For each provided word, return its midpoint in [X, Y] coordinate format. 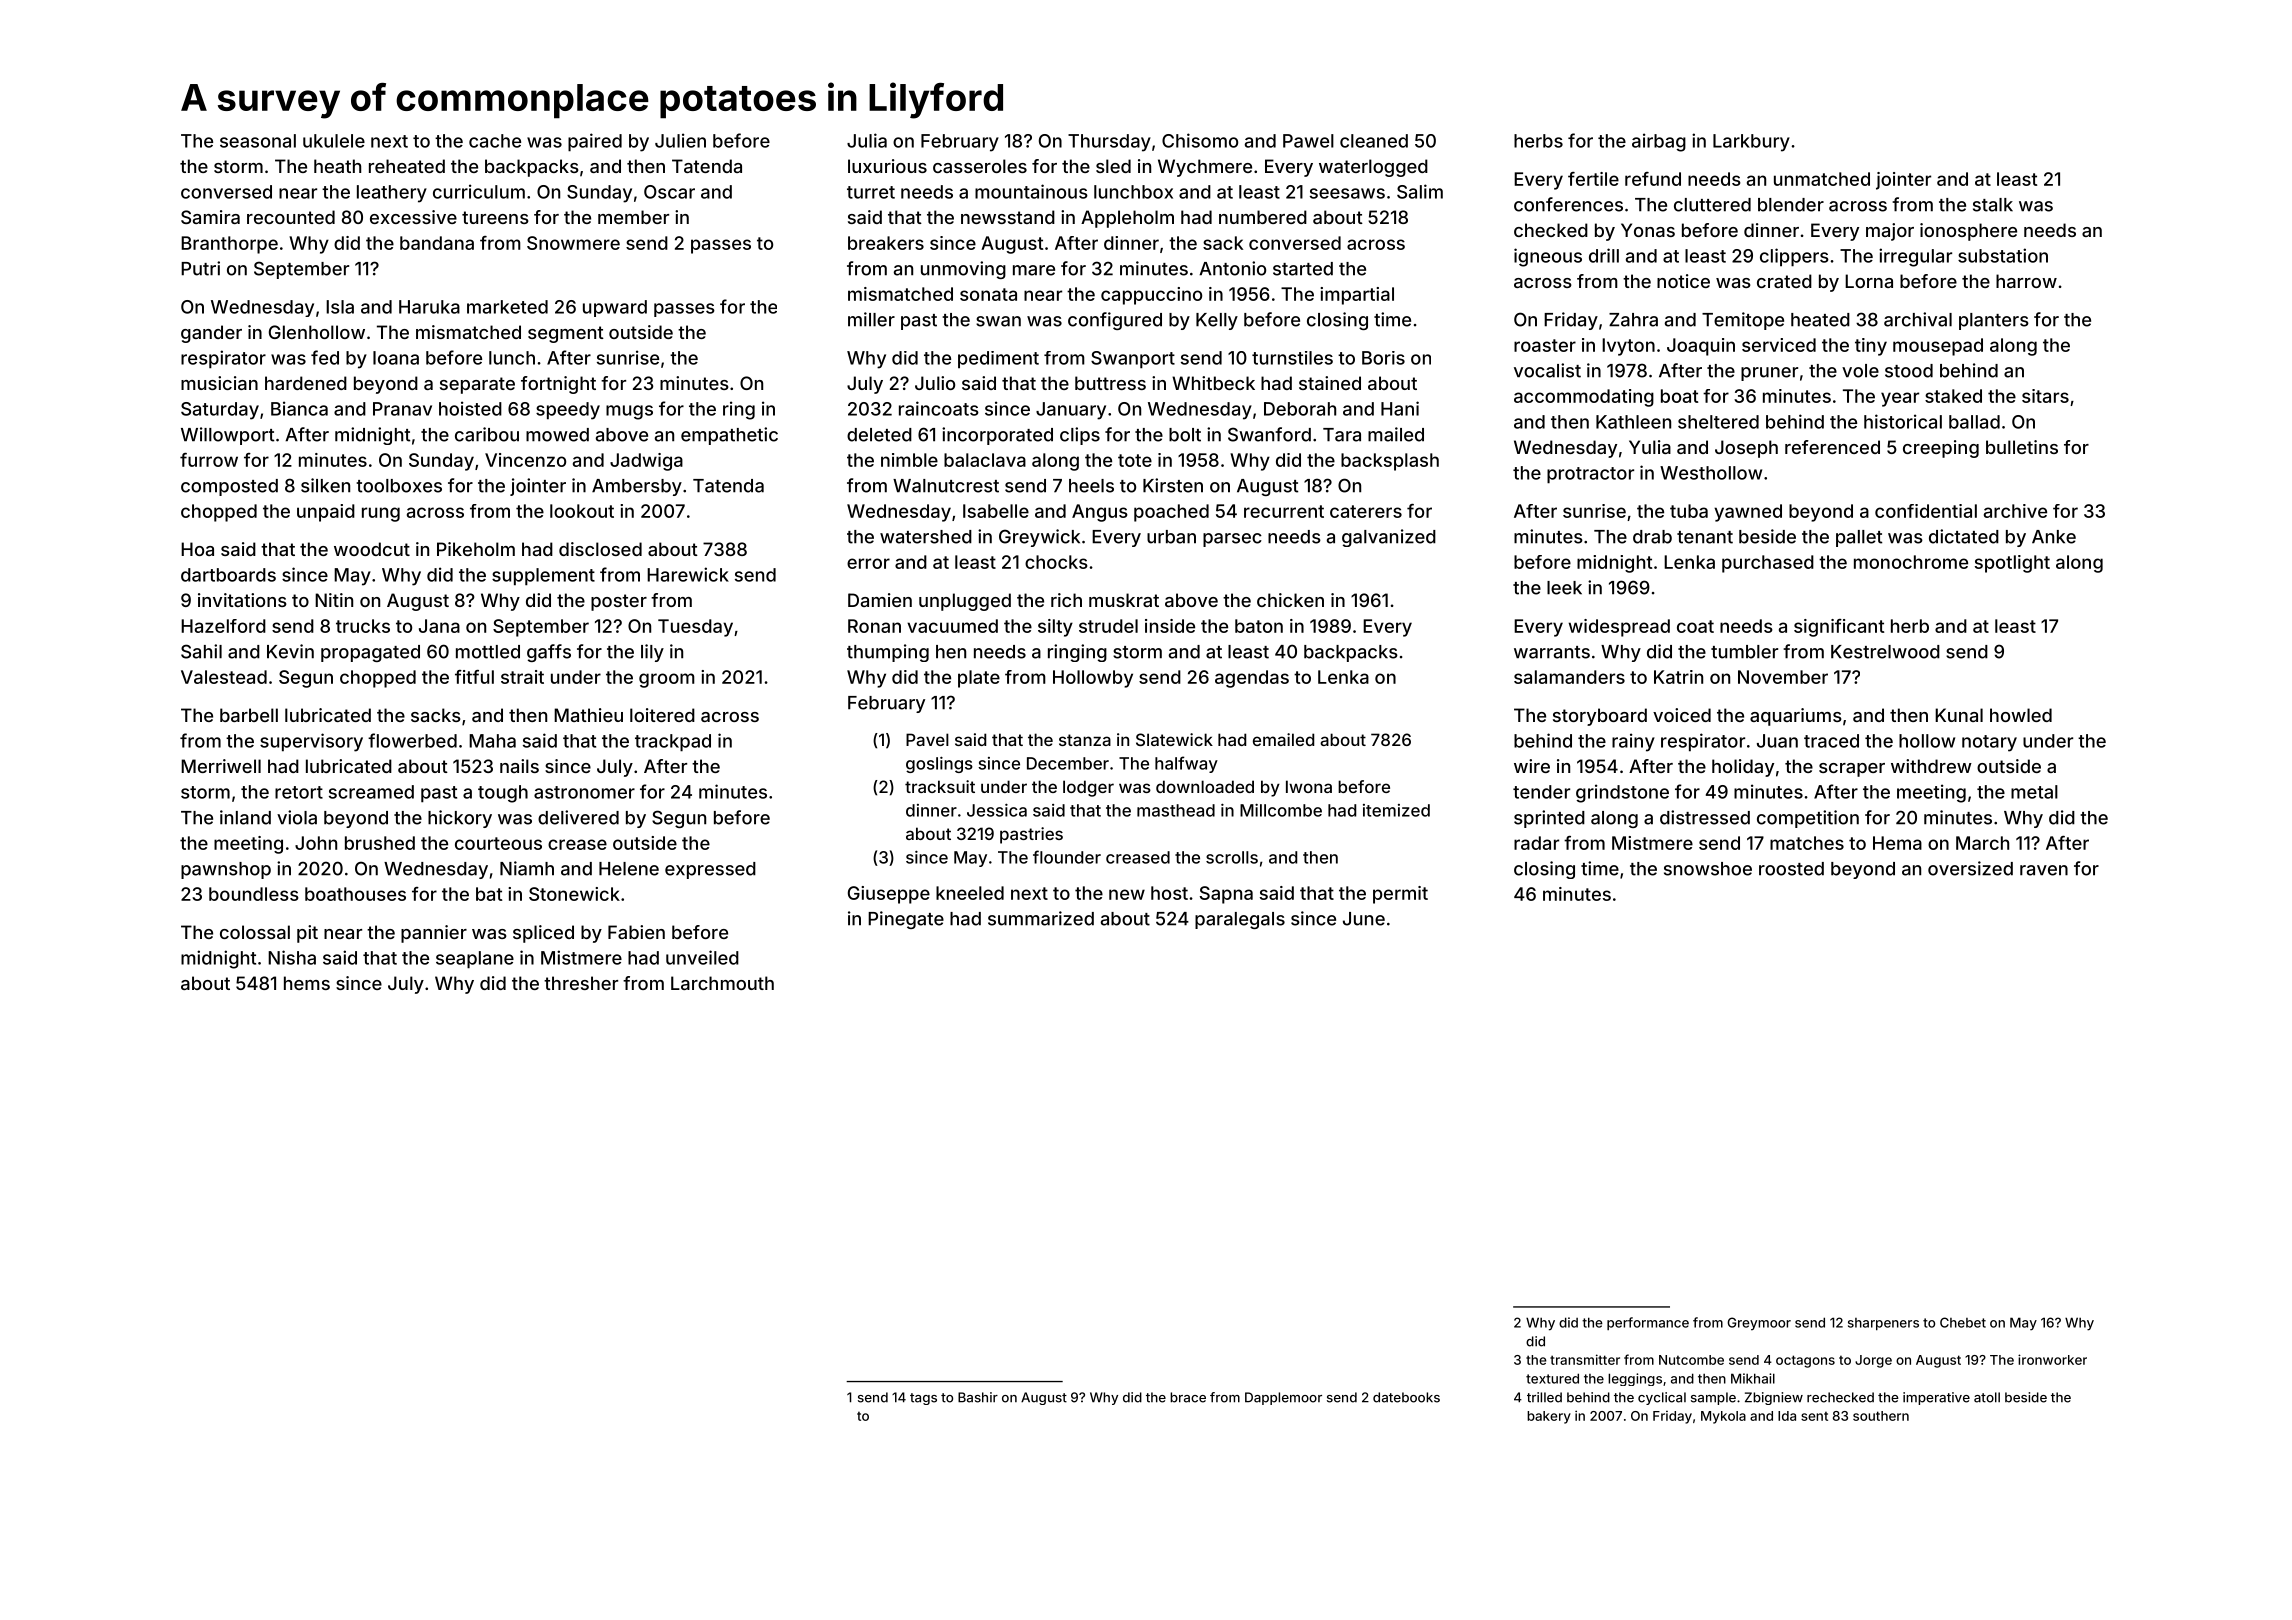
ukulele [334, 141]
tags [923, 1399]
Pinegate [906, 920]
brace [1188, 1397]
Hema [1897, 843]
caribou [487, 434]
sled [1113, 166]
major [1890, 232]
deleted [879, 435]
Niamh [527, 868]
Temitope [1743, 321]
